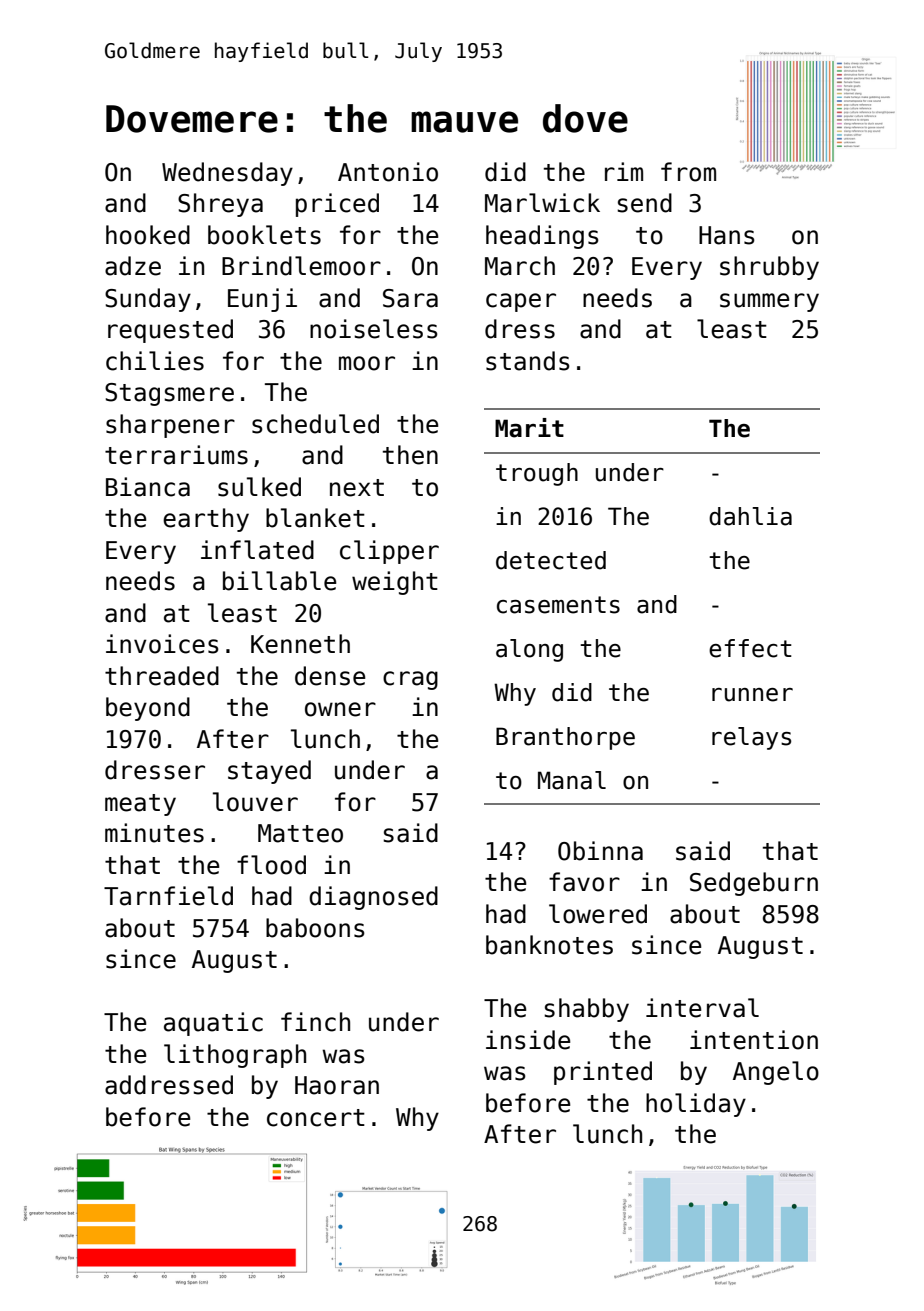  What do you see at coordinates (600, 851) in the screenshot?
I see `Obinna` at bounding box center [600, 851].
